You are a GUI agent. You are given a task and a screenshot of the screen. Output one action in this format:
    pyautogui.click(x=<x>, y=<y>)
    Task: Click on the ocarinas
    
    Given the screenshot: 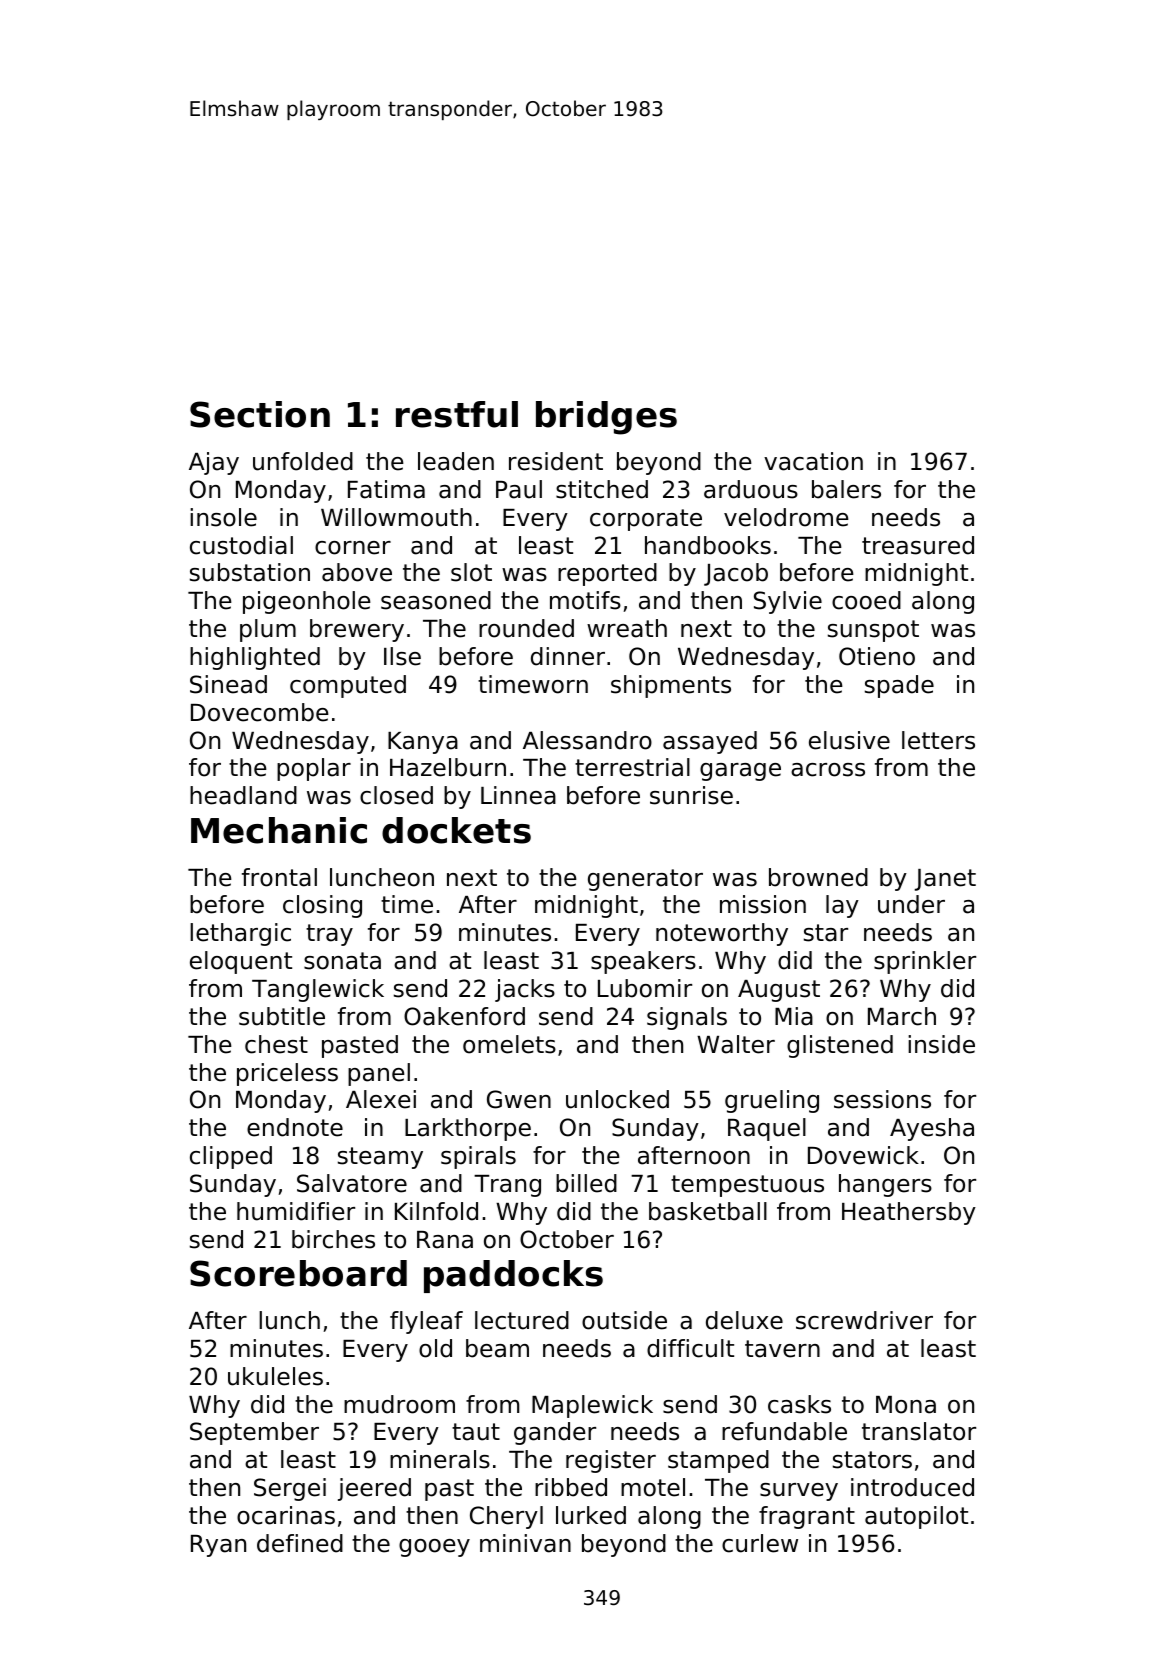 What is the action you would take?
    pyautogui.click(x=286, y=1515)
